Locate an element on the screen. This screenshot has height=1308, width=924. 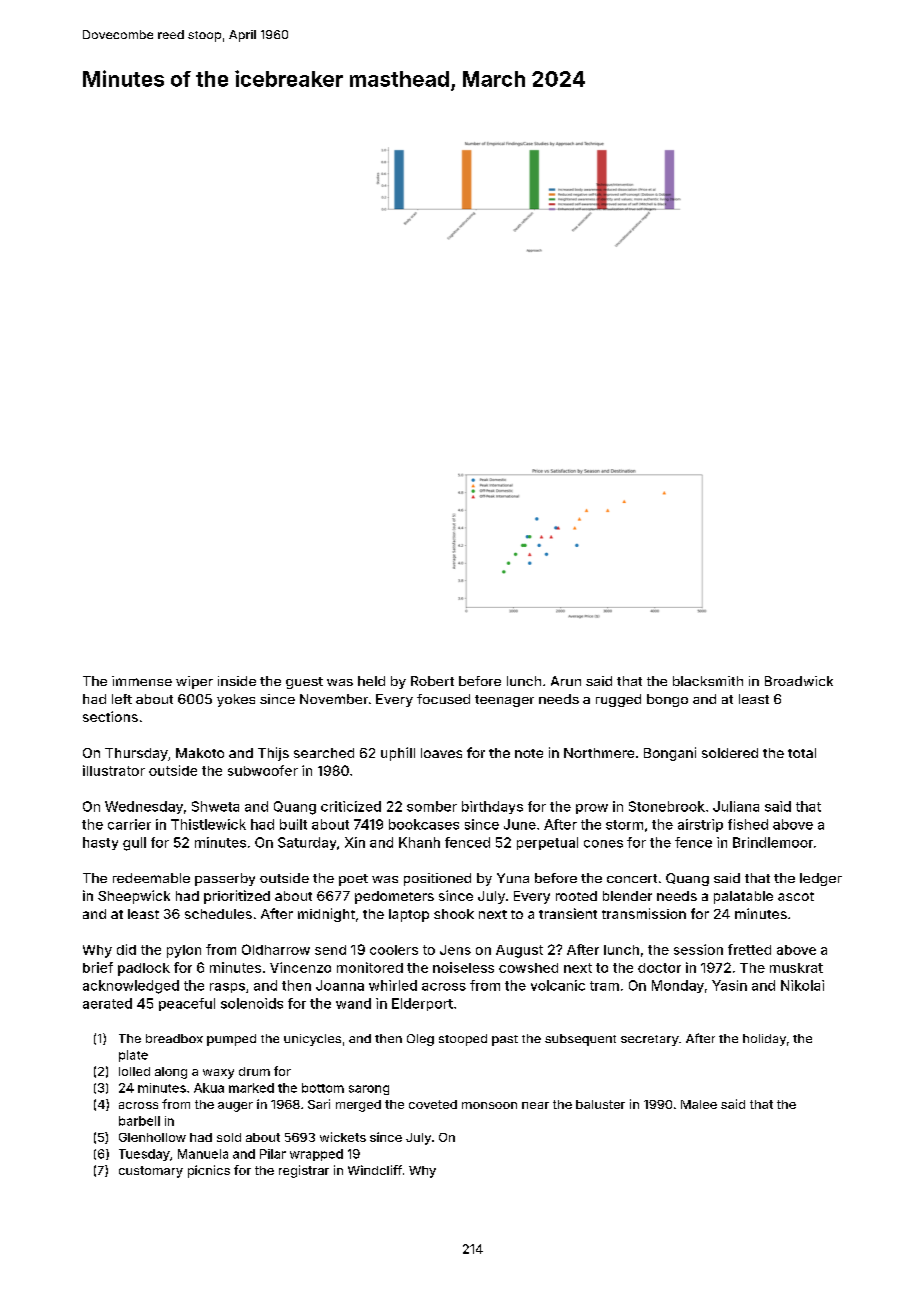
barbell is located at coordinates (139, 1121).
